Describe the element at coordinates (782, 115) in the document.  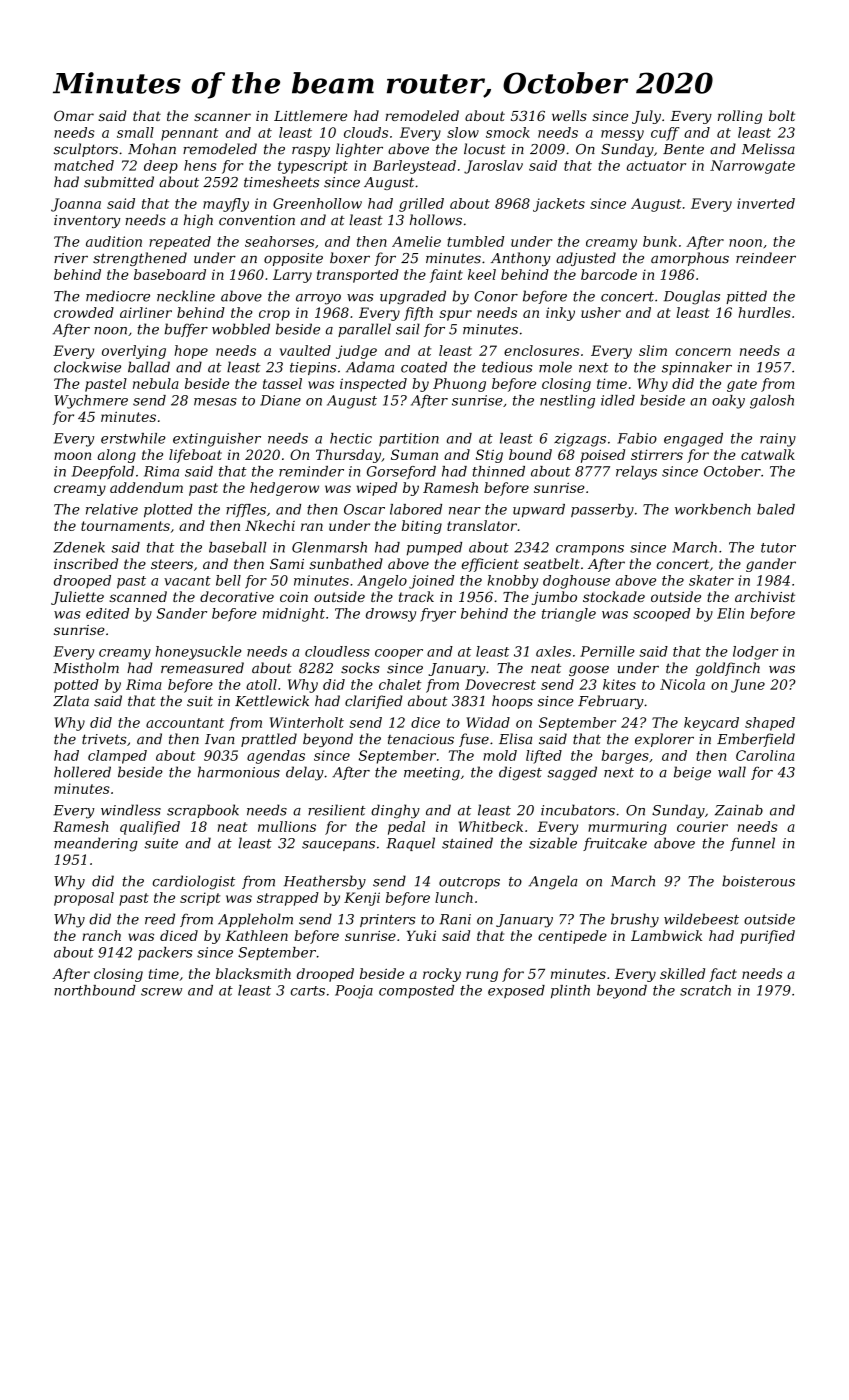
I see `bolt` at that location.
